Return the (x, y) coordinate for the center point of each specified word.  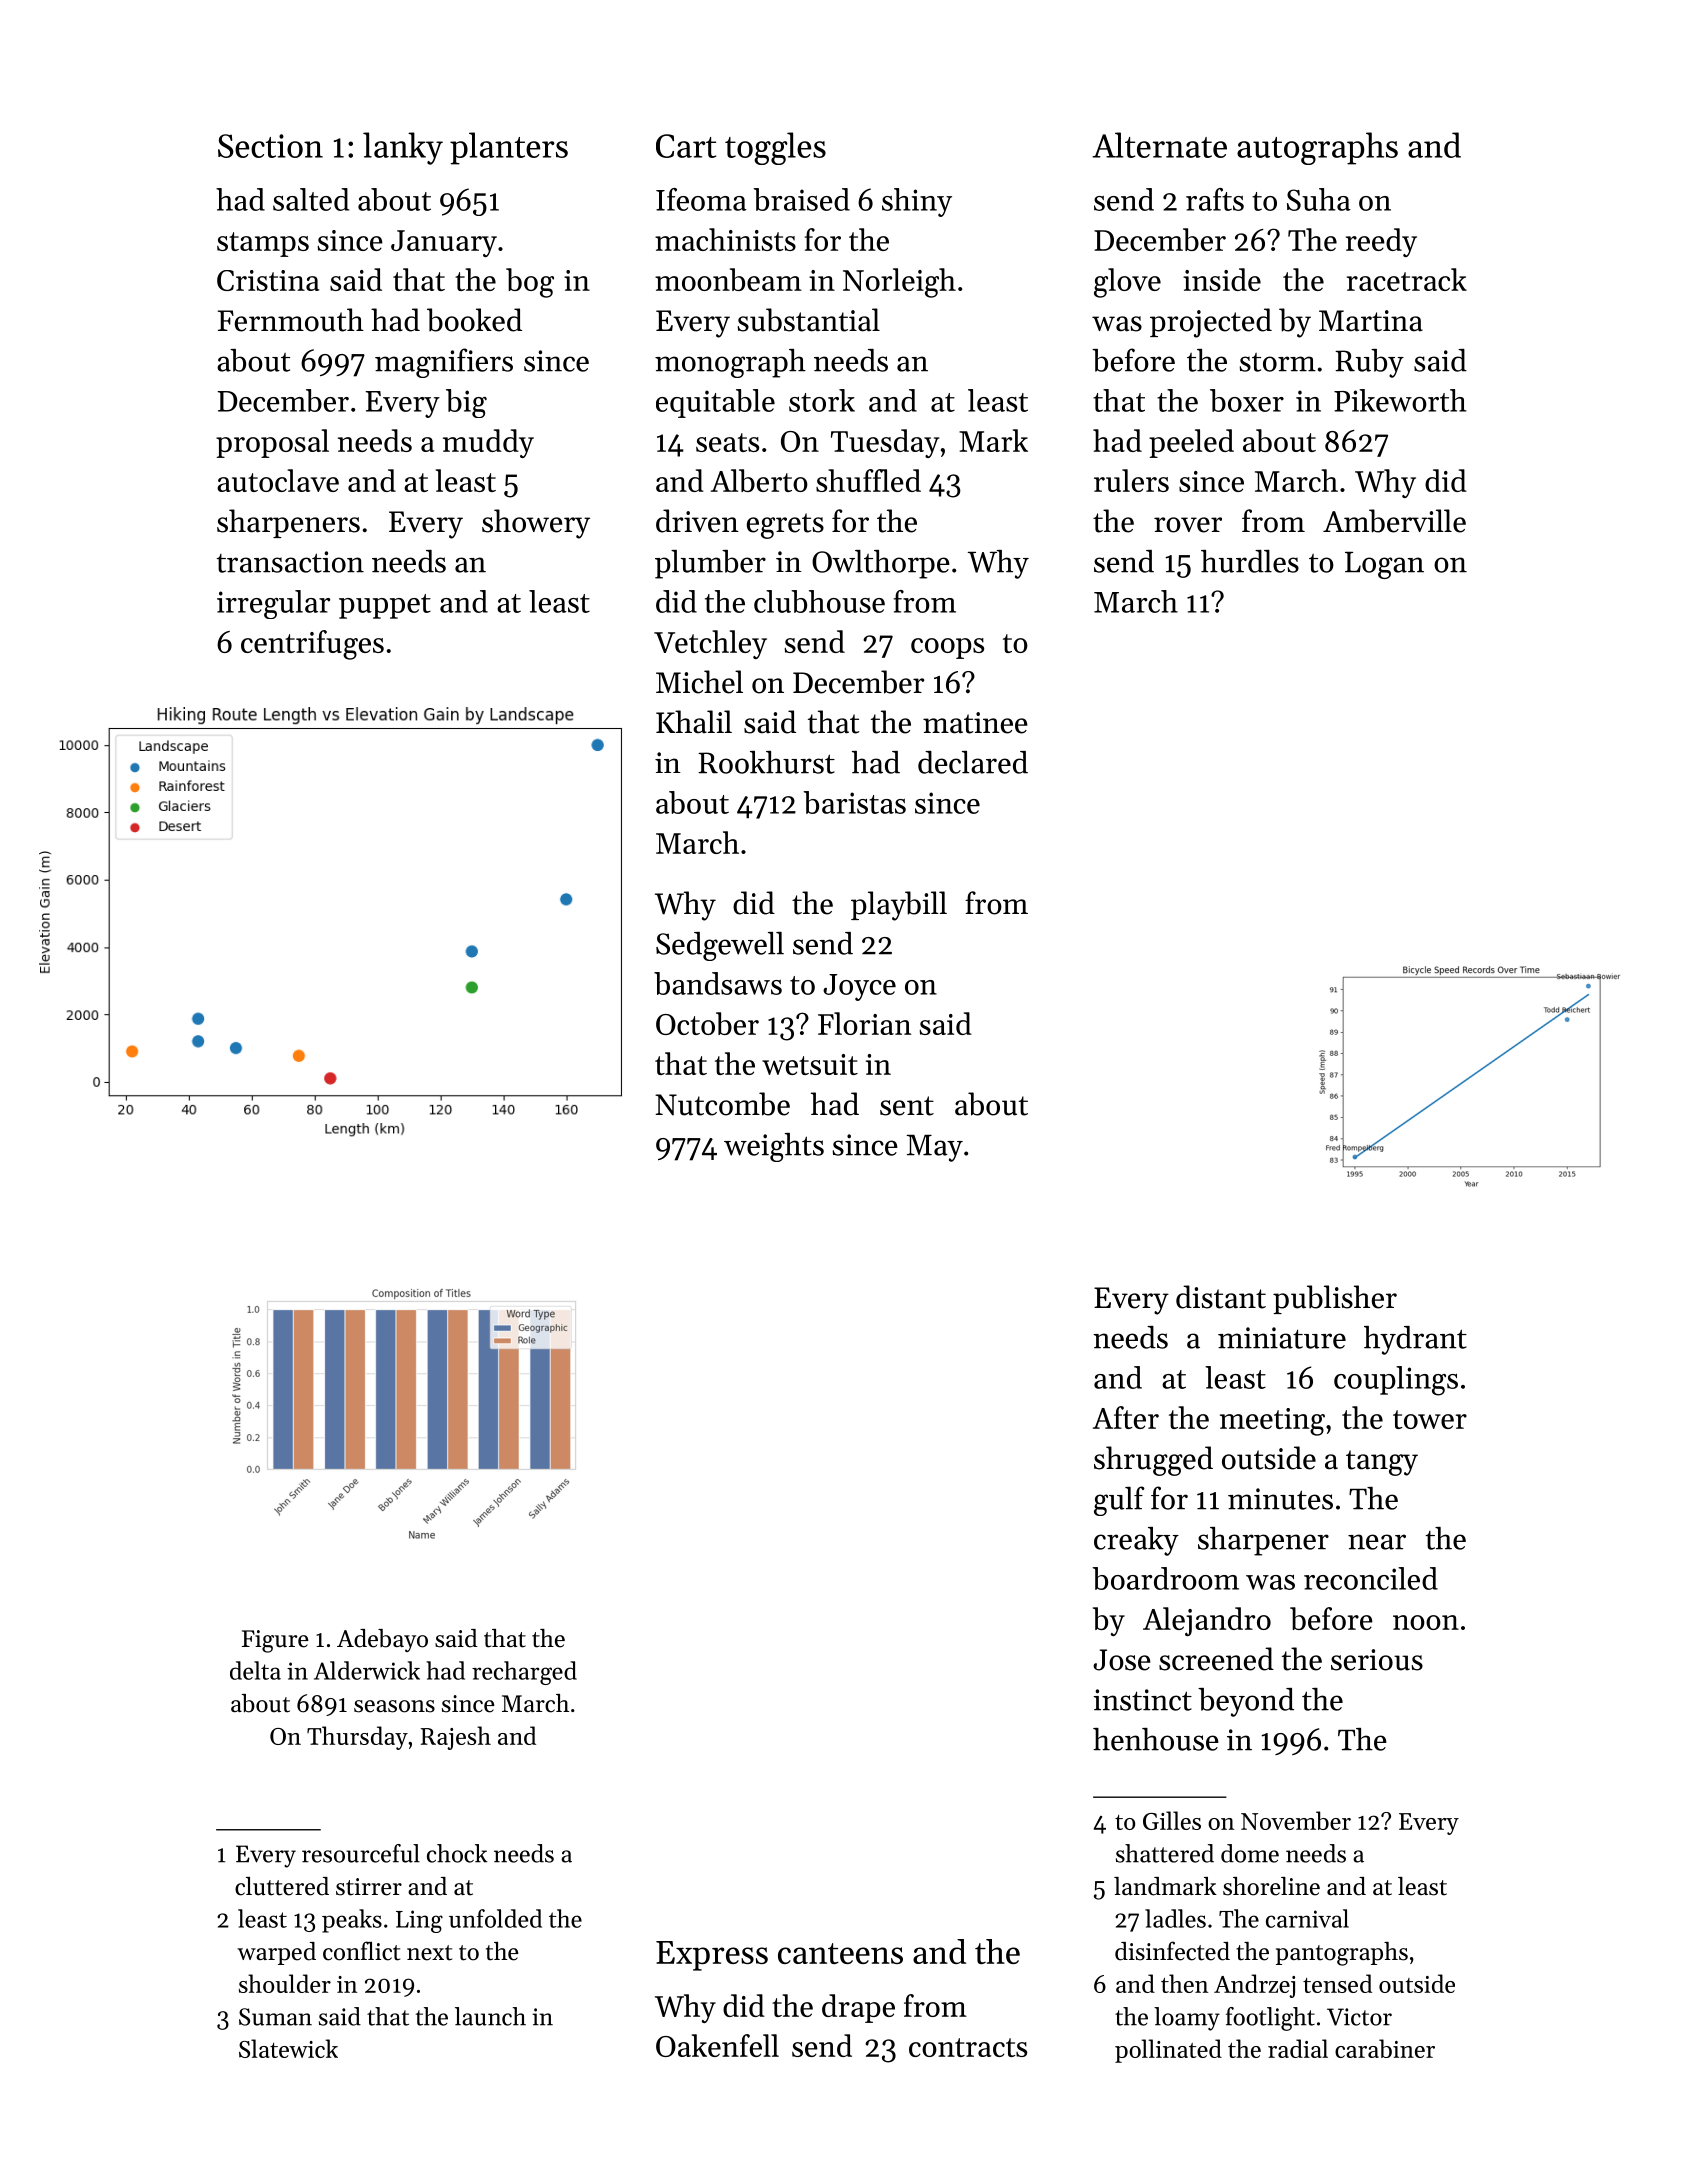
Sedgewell (720, 946)
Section (270, 146)
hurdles (1250, 561)
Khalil (694, 722)
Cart (686, 146)
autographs (1317, 148)
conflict (361, 1951)
